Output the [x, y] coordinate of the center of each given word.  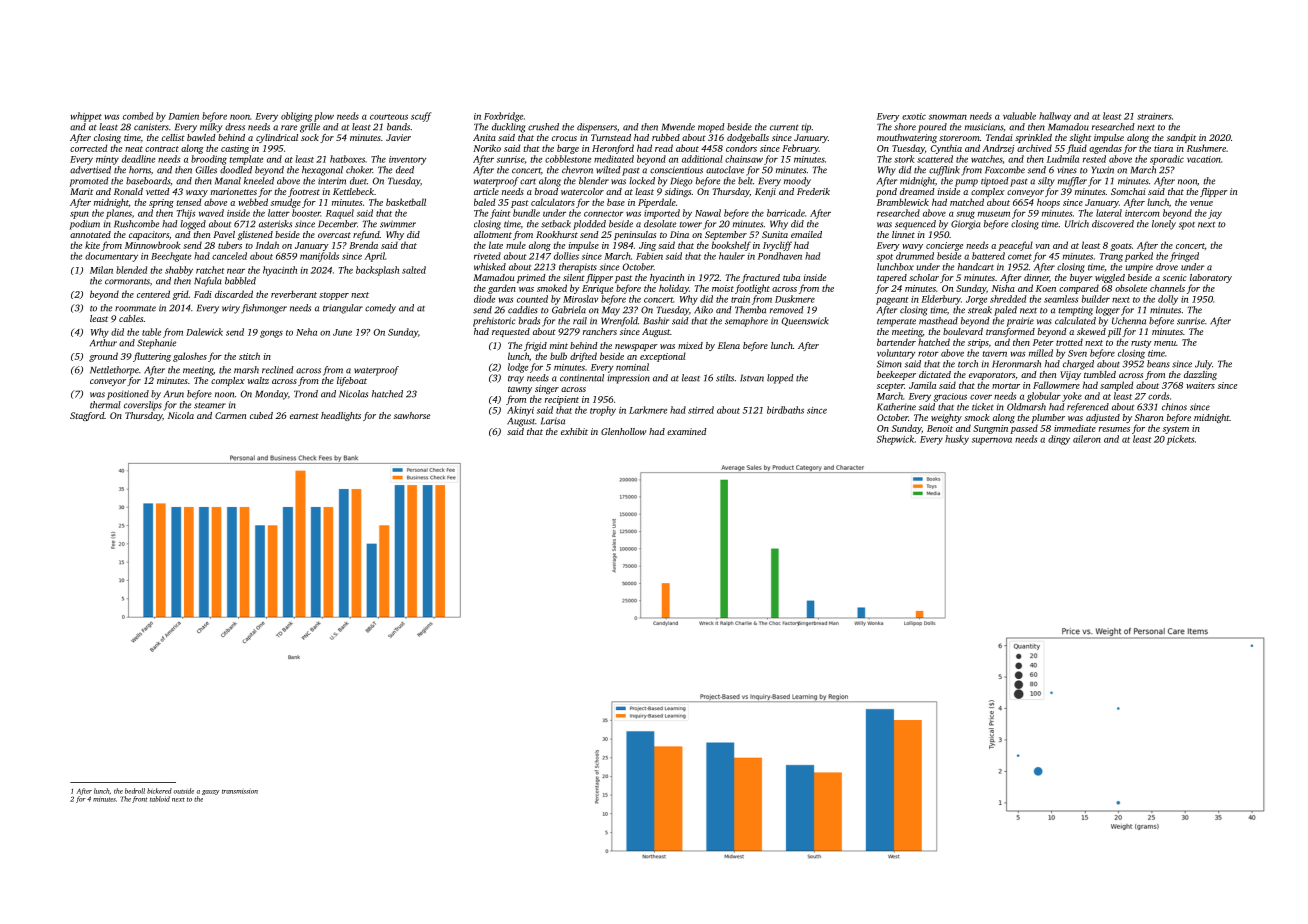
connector [604, 214]
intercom [1142, 213]
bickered [159, 791]
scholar [924, 277]
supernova [992, 441]
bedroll [135, 791]
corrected [88, 148]
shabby [179, 271]
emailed [806, 234]
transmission [240, 791]
